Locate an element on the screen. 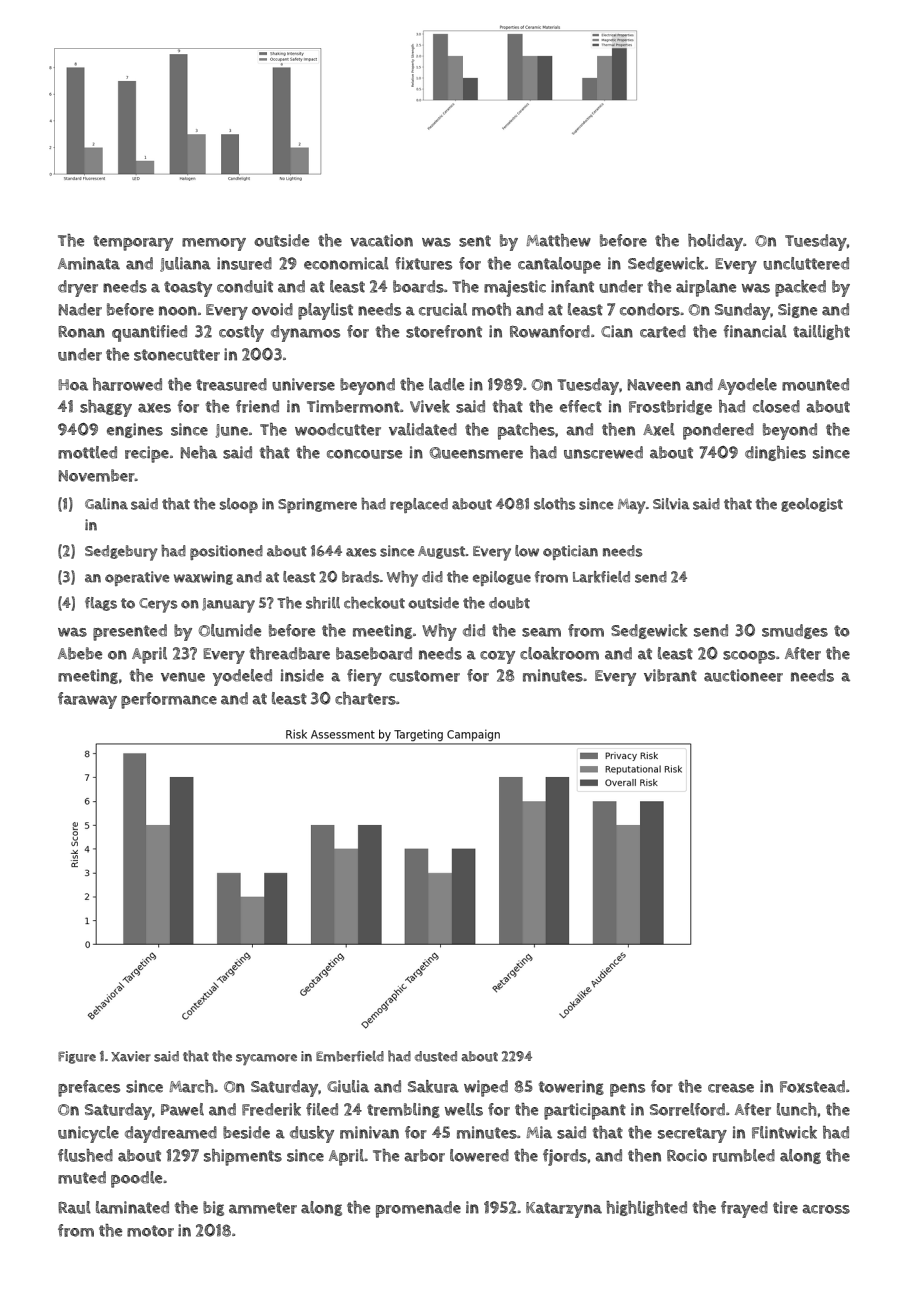 This screenshot has height=1316, width=908. faraway is located at coordinates (87, 700).
